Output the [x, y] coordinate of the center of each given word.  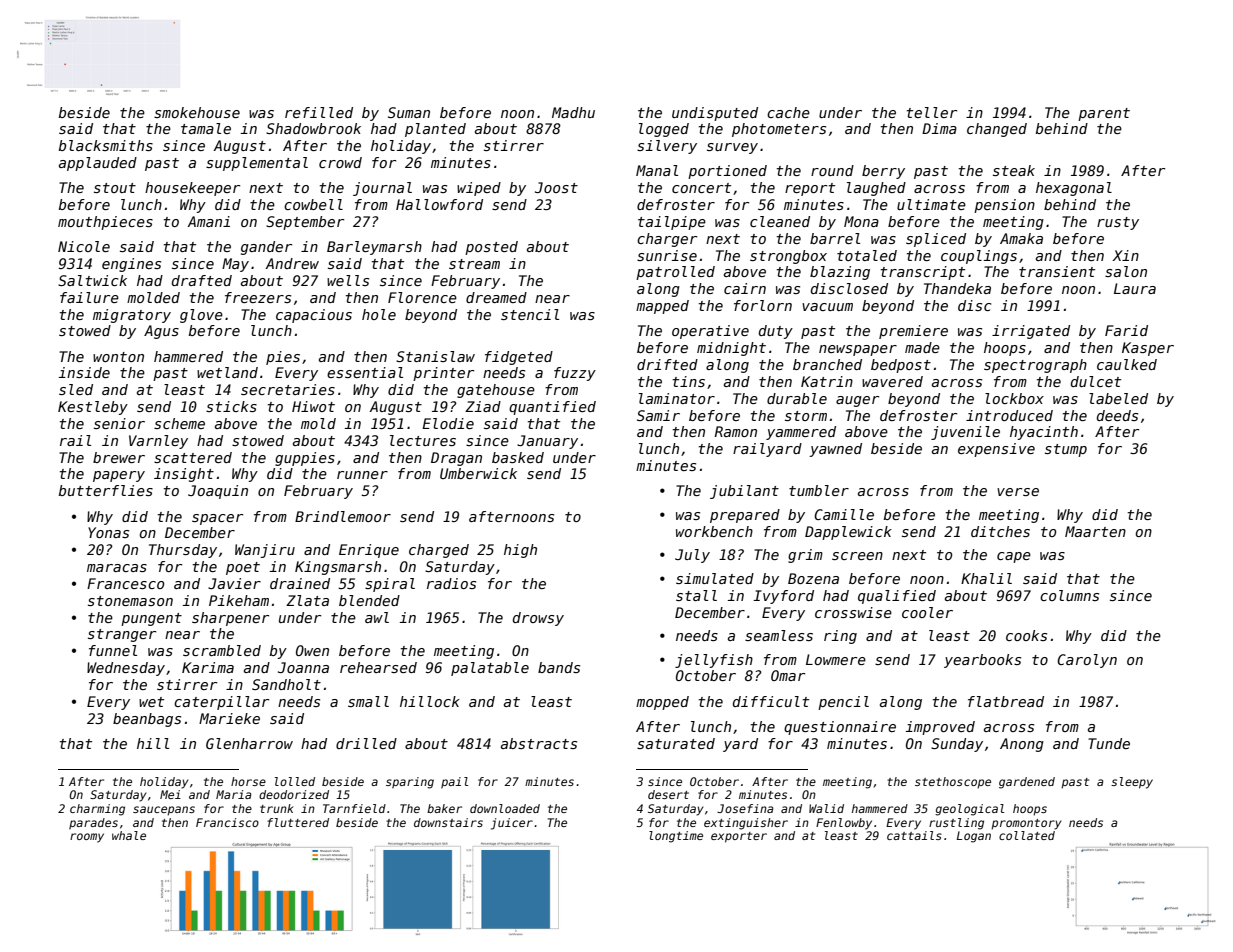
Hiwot [313, 406]
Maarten [1095, 531]
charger [667, 240]
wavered [892, 381]
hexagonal [1074, 189]
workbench [714, 531]
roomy [87, 838]
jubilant [744, 492]
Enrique [369, 551]
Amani [208, 221]
